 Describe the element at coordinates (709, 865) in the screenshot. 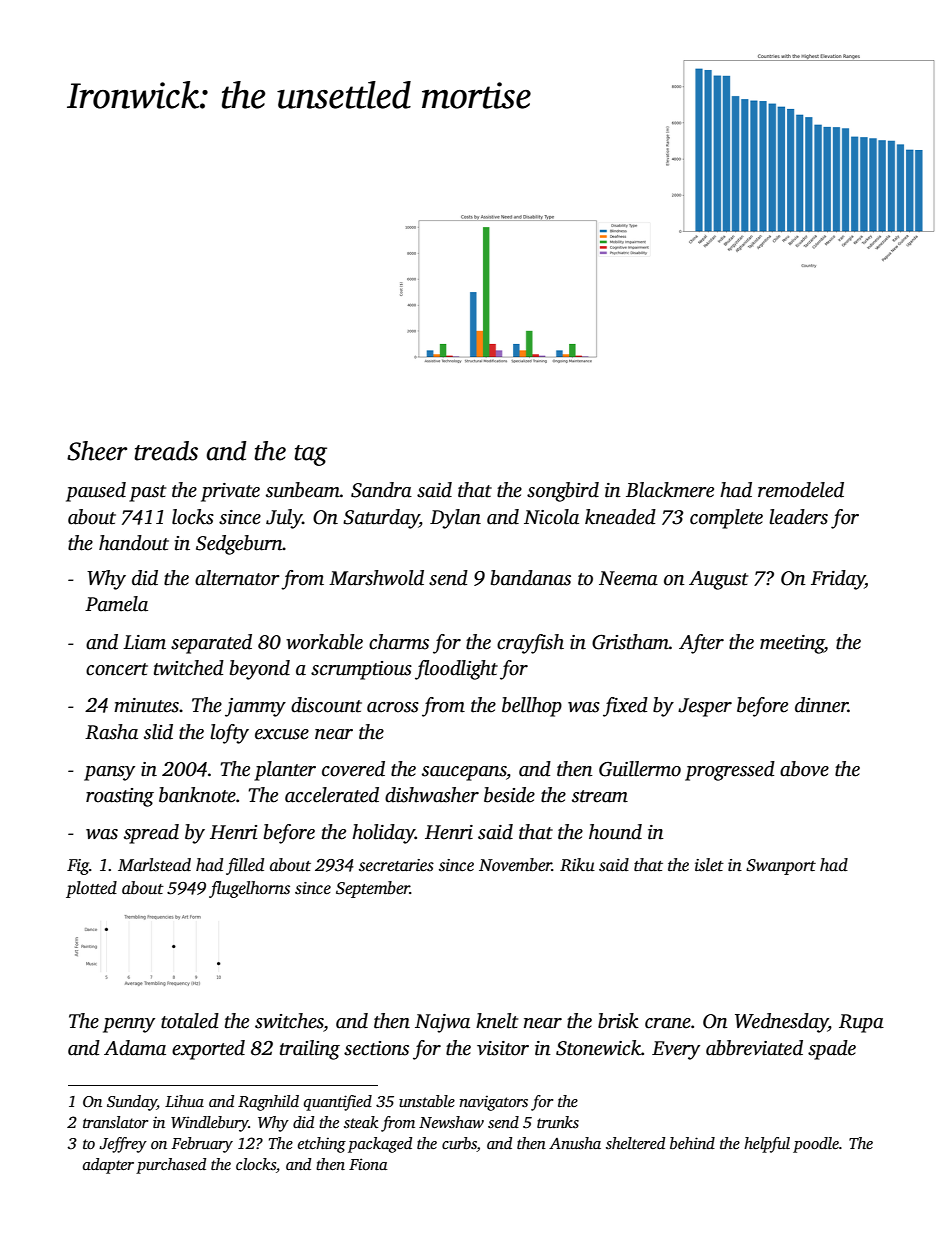

I see `islet` at that location.
